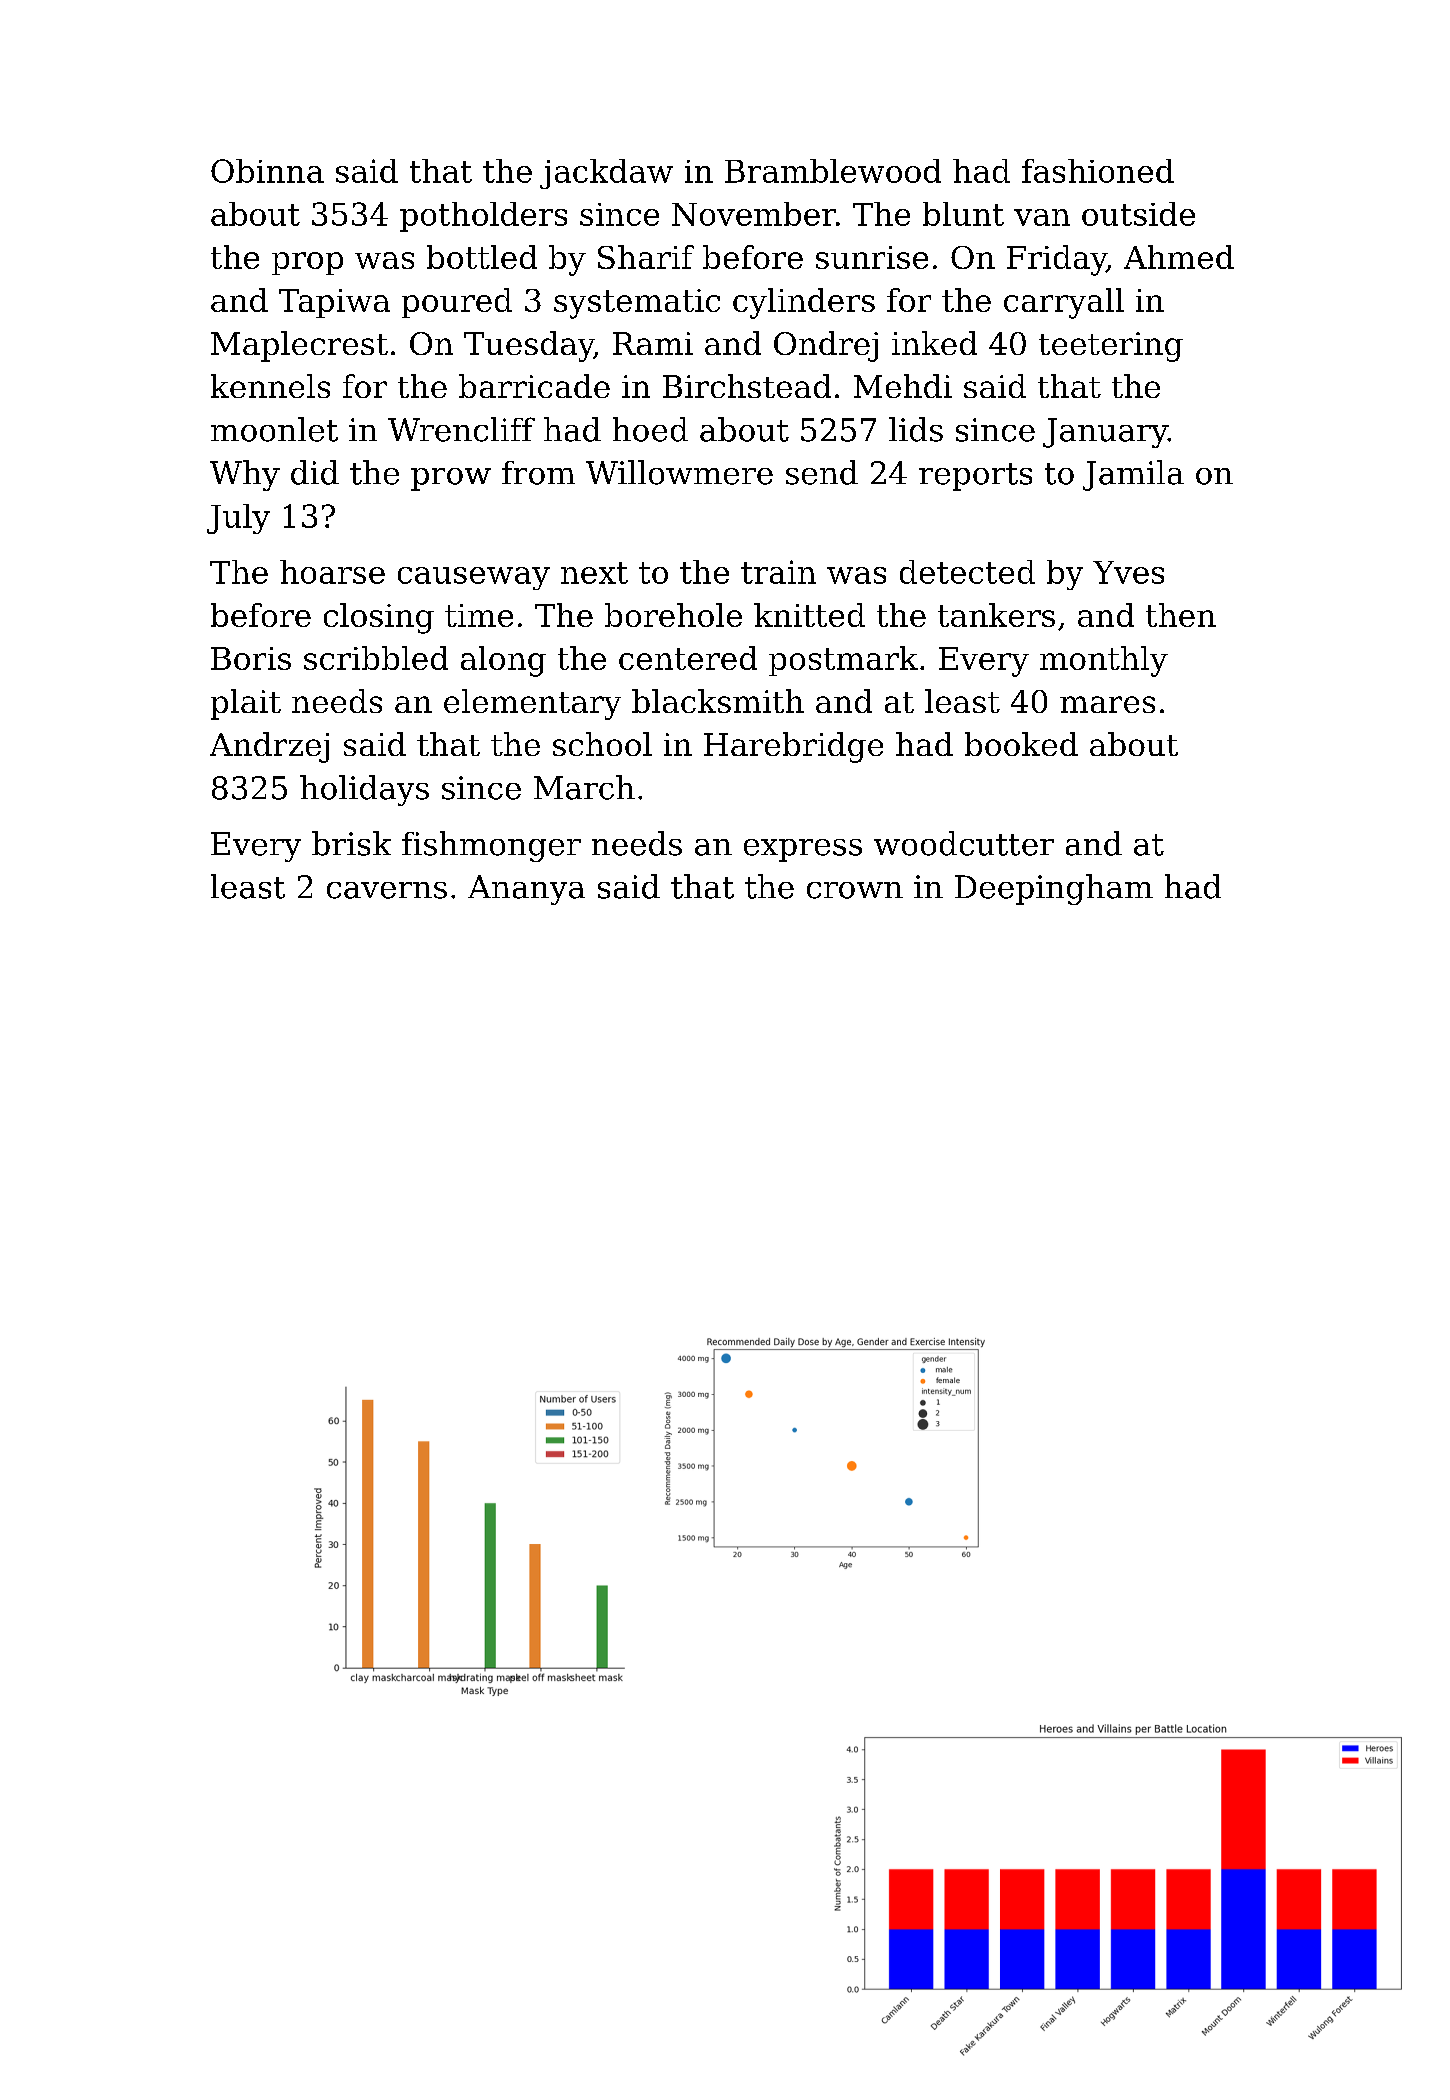  Describe the element at coordinates (594, 573) in the screenshot. I see `next` at that location.
